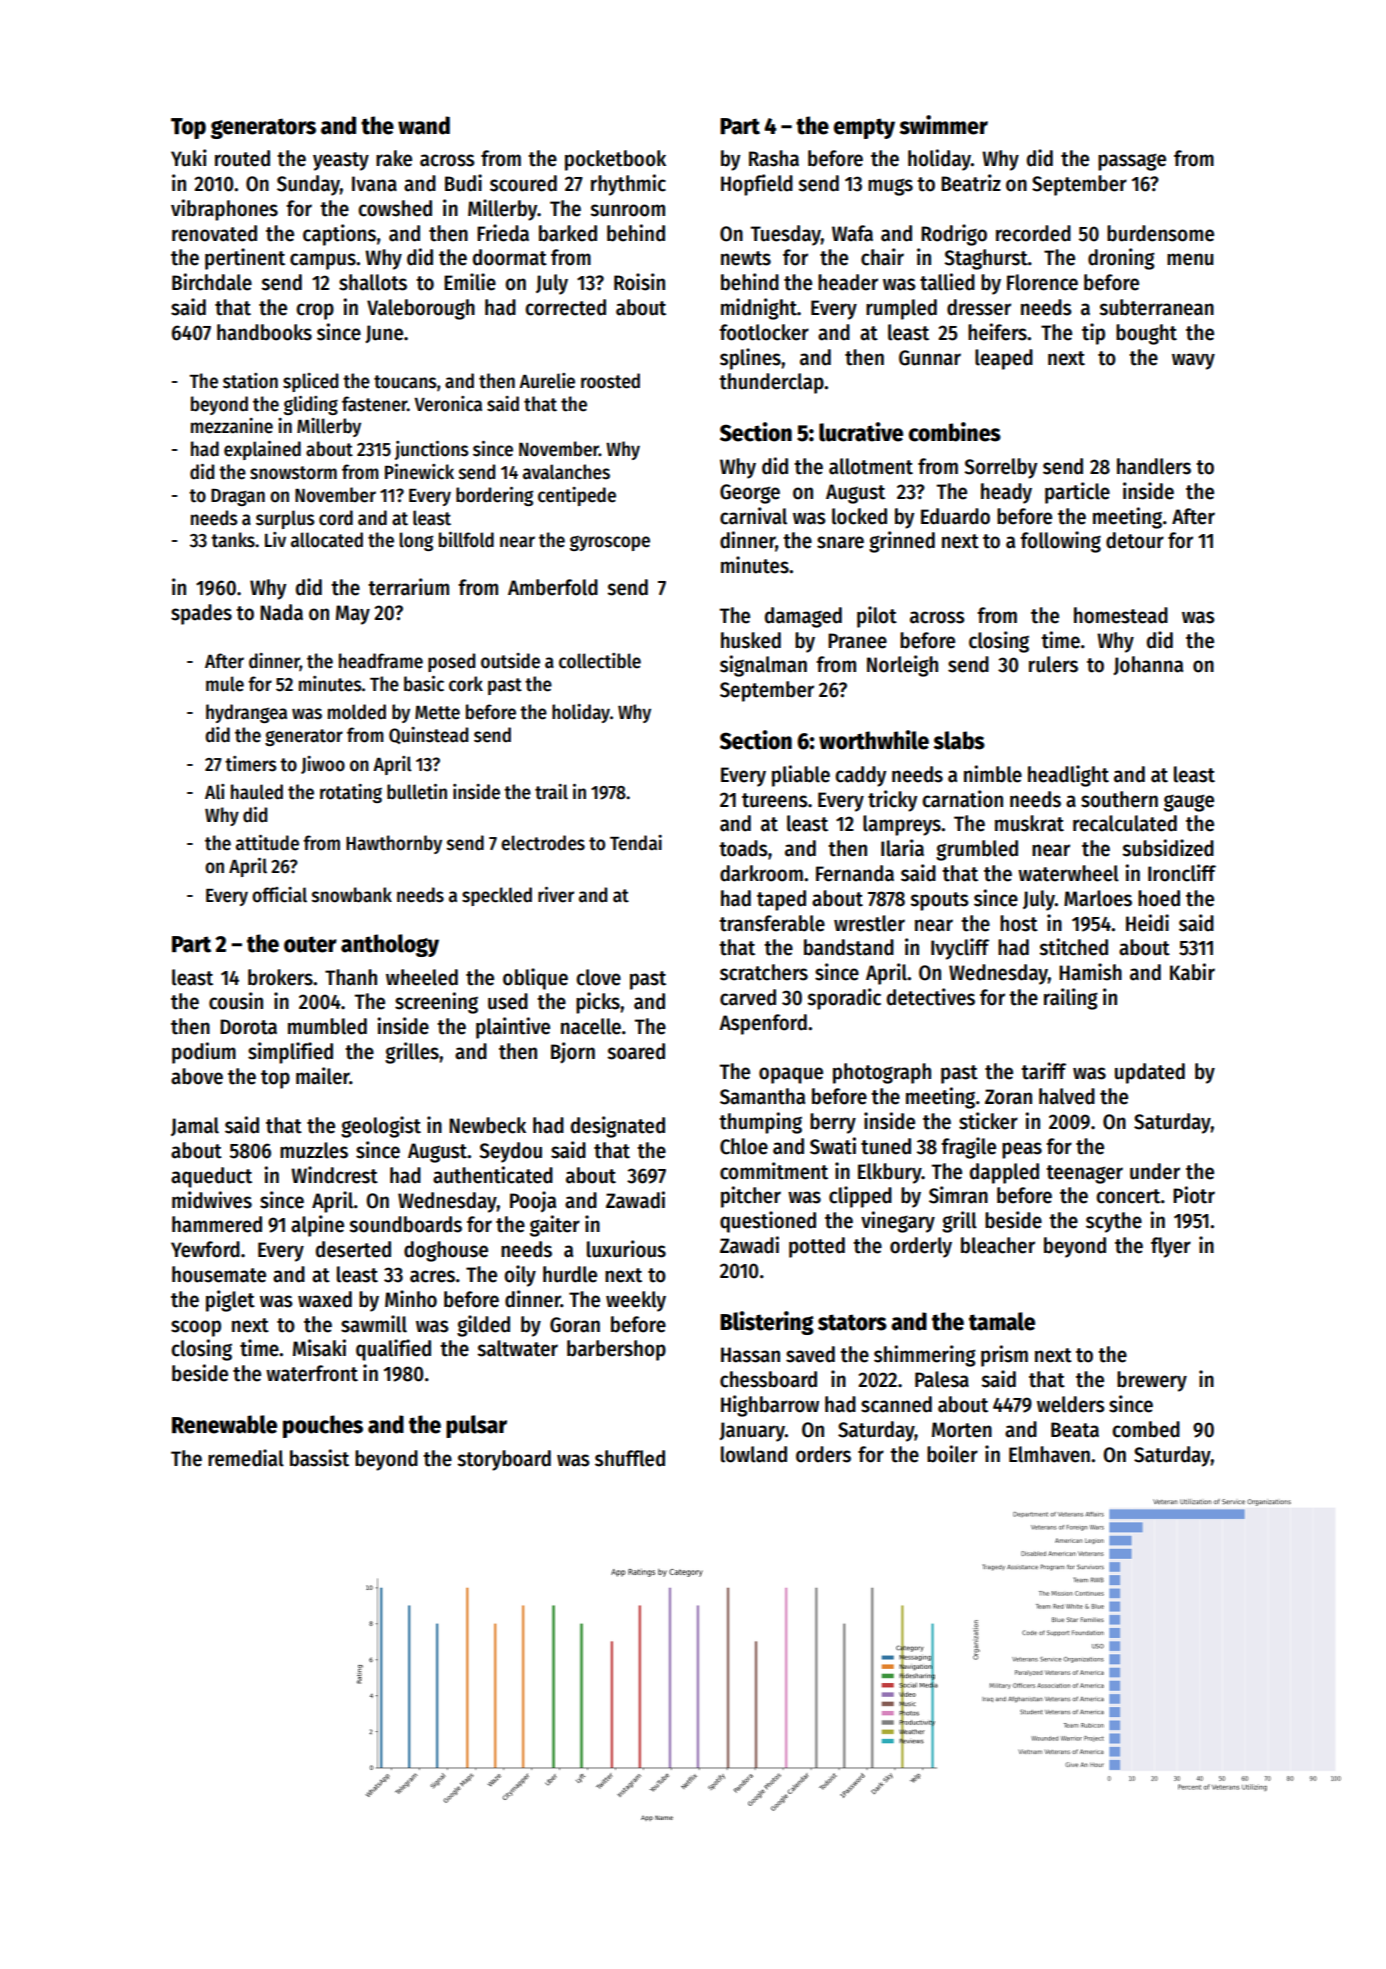 The image size is (1386, 1969). What do you see at coordinates (626, 1249) in the screenshot?
I see `luxurious` at bounding box center [626, 1249].
